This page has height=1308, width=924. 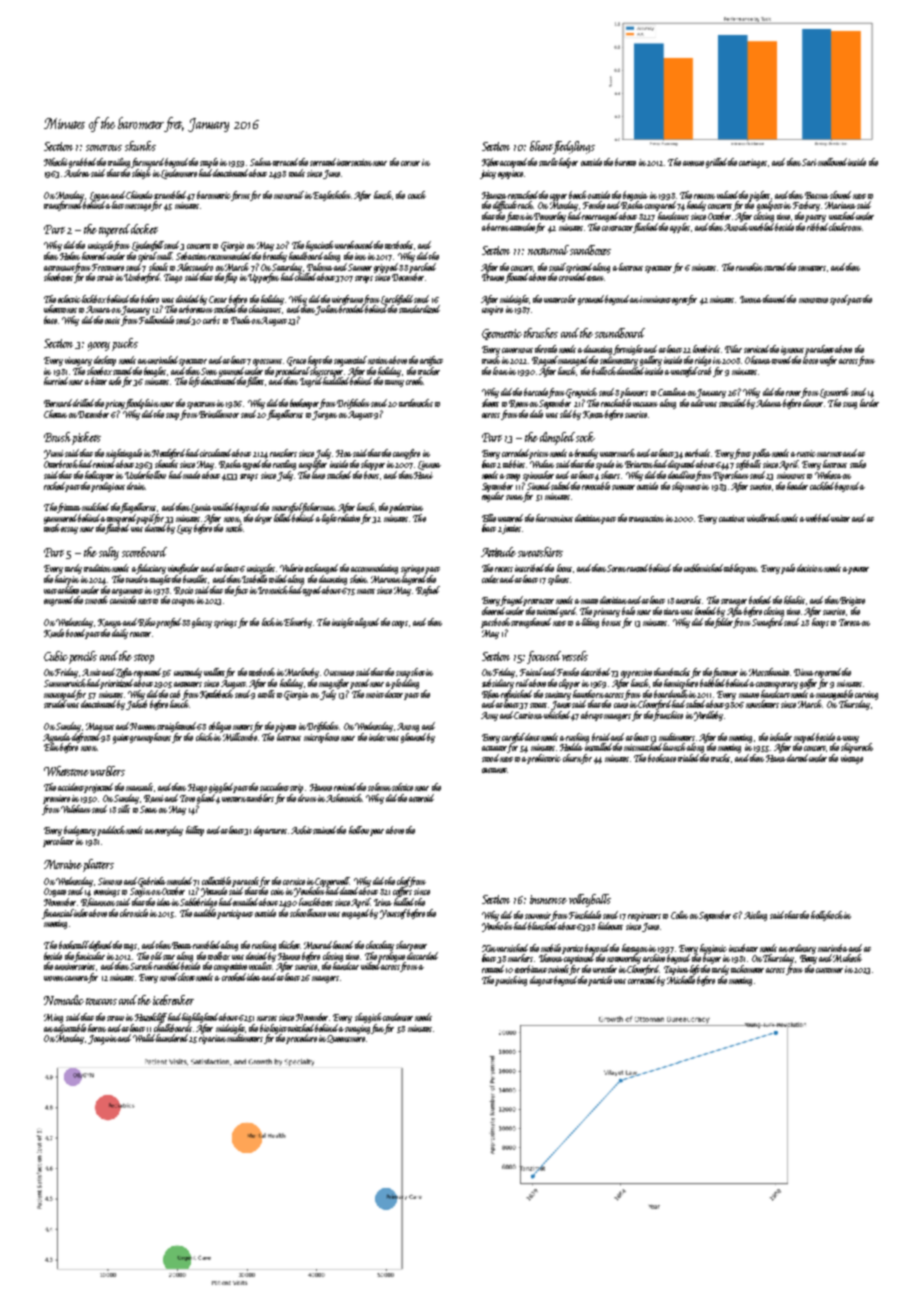 What do you see at coordinates (639, 464) in the page?
I see `Briarton` at bounding box center [639, 464].
